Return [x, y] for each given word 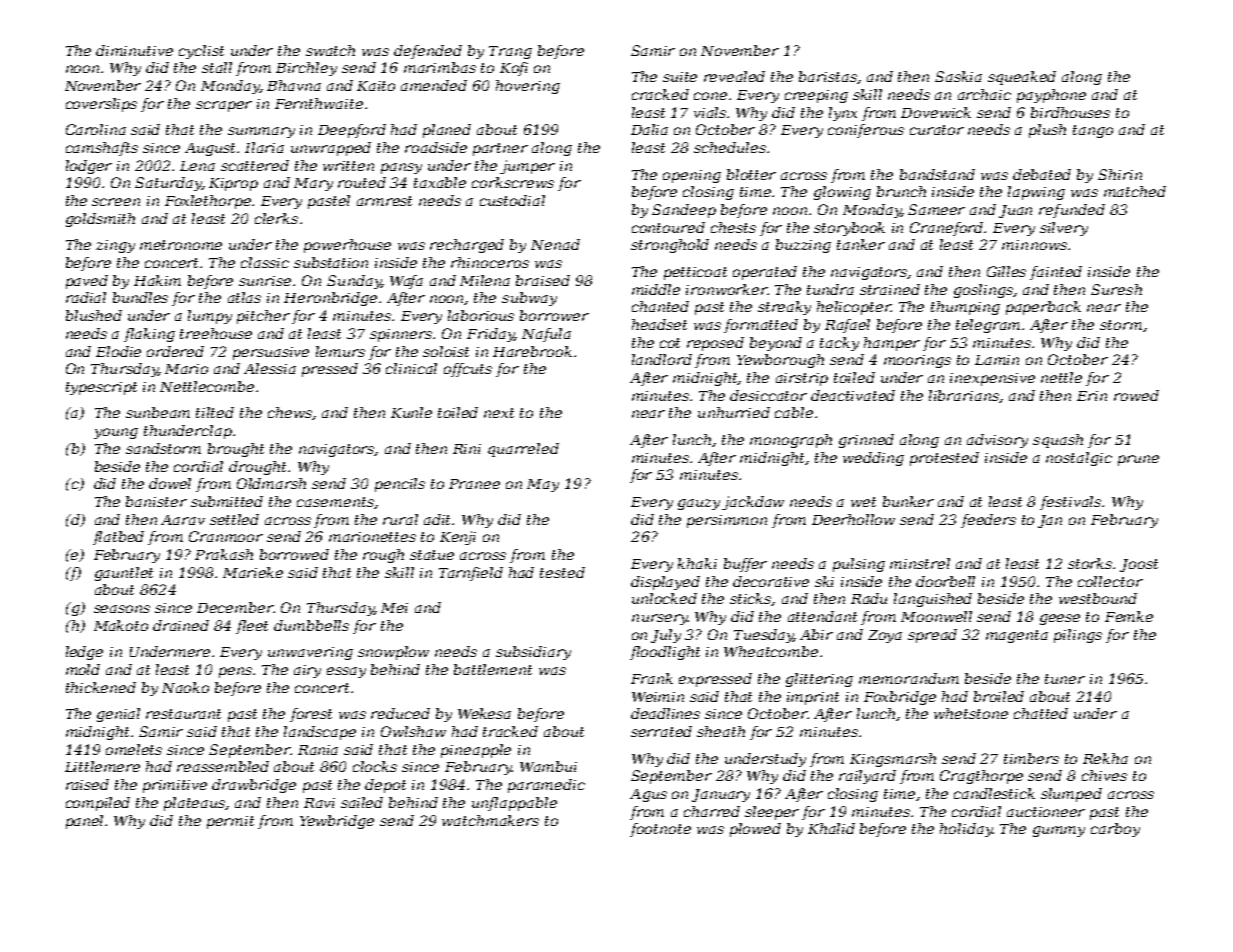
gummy [1059, 831]
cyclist [201, 52]
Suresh [1116, 289]
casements [335, 502]
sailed [362, 802]
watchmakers [490, 820]
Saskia [958, 76]
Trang [510, 52]
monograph [791, 441]
